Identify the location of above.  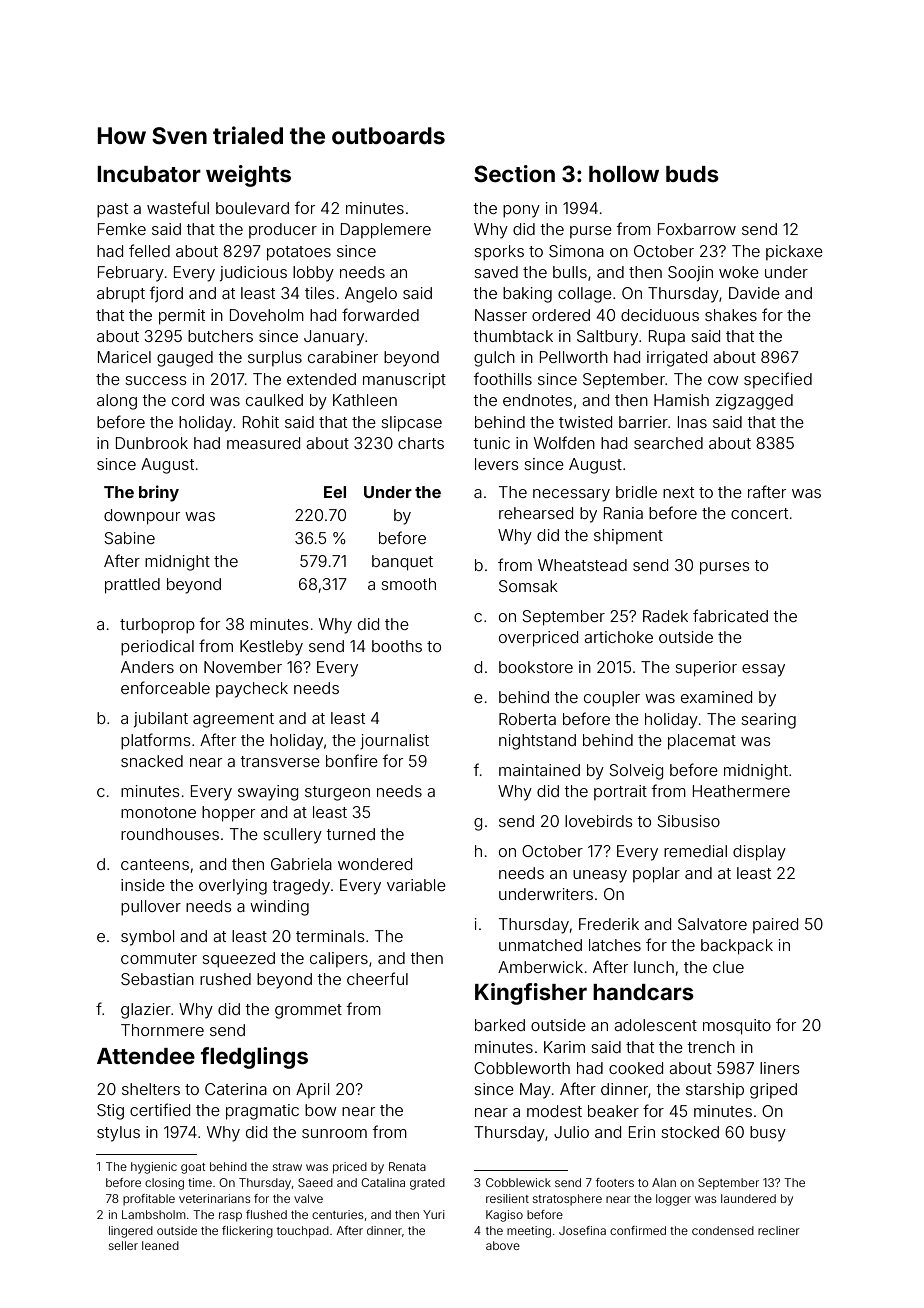
(503, 1245).
